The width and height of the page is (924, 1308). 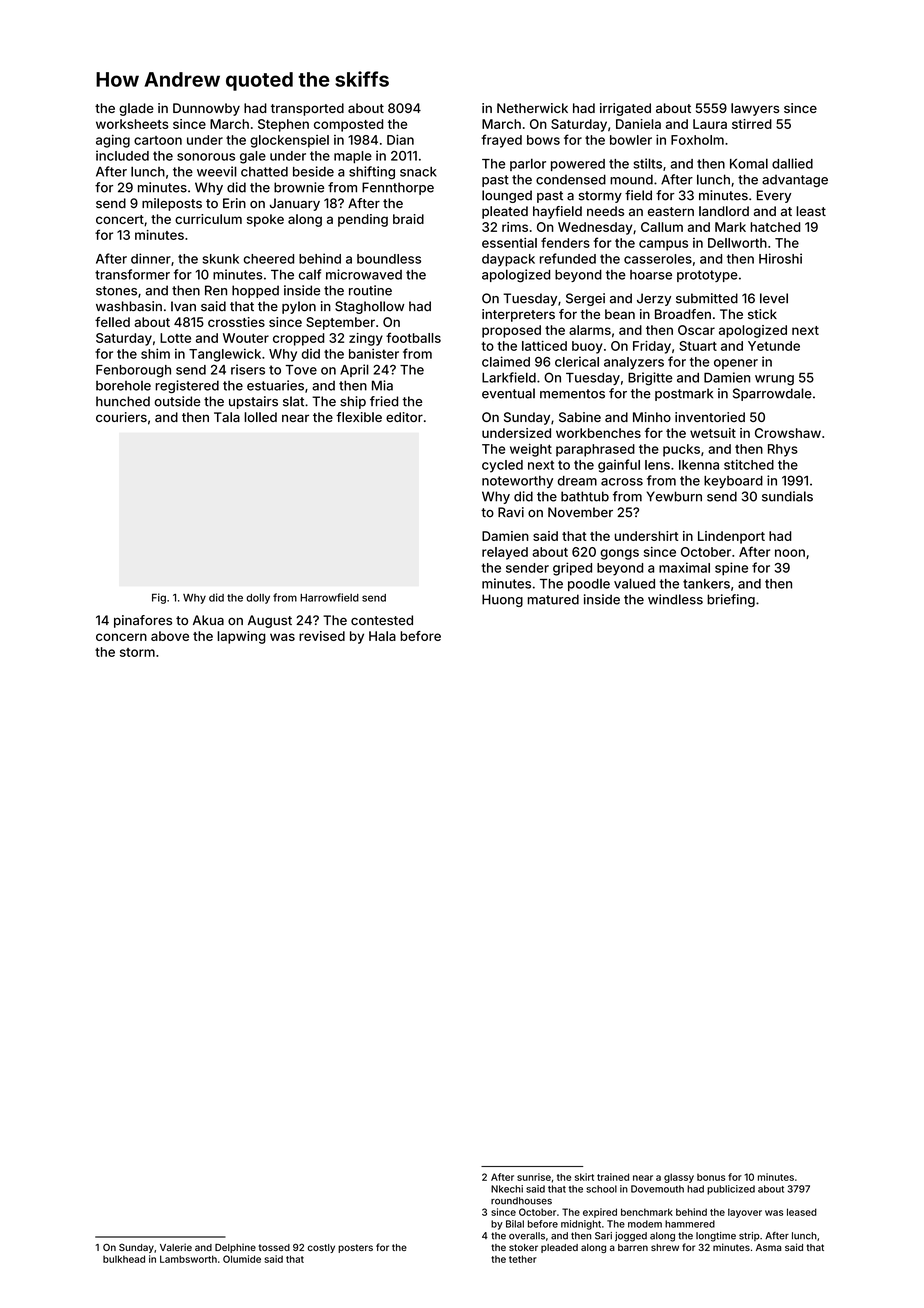 What do you see at coordinates (625, 109) in the page?
I see `irrigated` at bounding box center [625, 109].
